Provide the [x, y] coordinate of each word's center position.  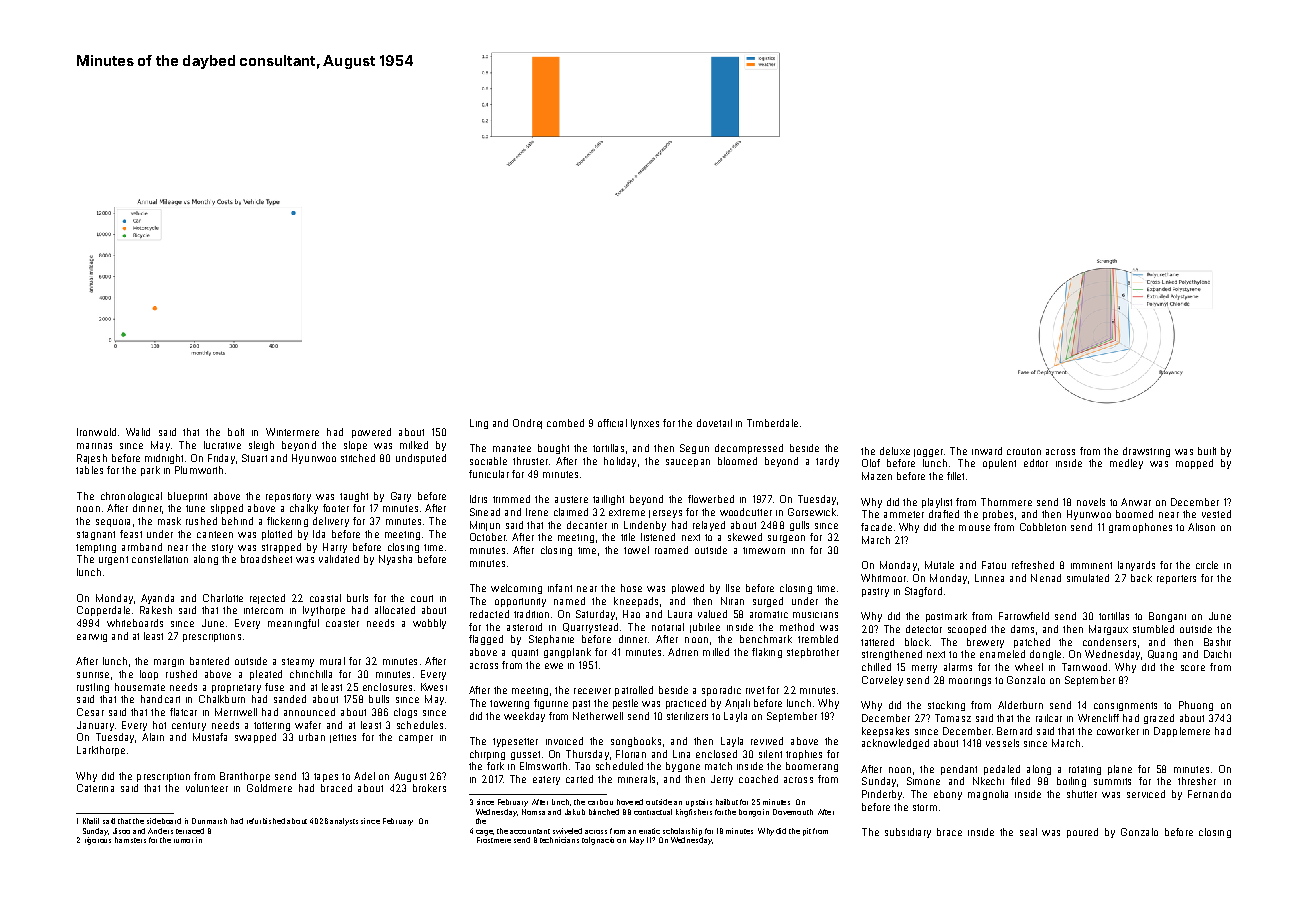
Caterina [95, 788]
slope [355, 446]
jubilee [705, 628]
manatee [512, 448]
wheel [1029, 667]
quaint [525, 653]
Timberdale [772, 423]
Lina [681, 754]
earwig [92, 638]
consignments [1125, 706]
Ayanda [157, 599]
